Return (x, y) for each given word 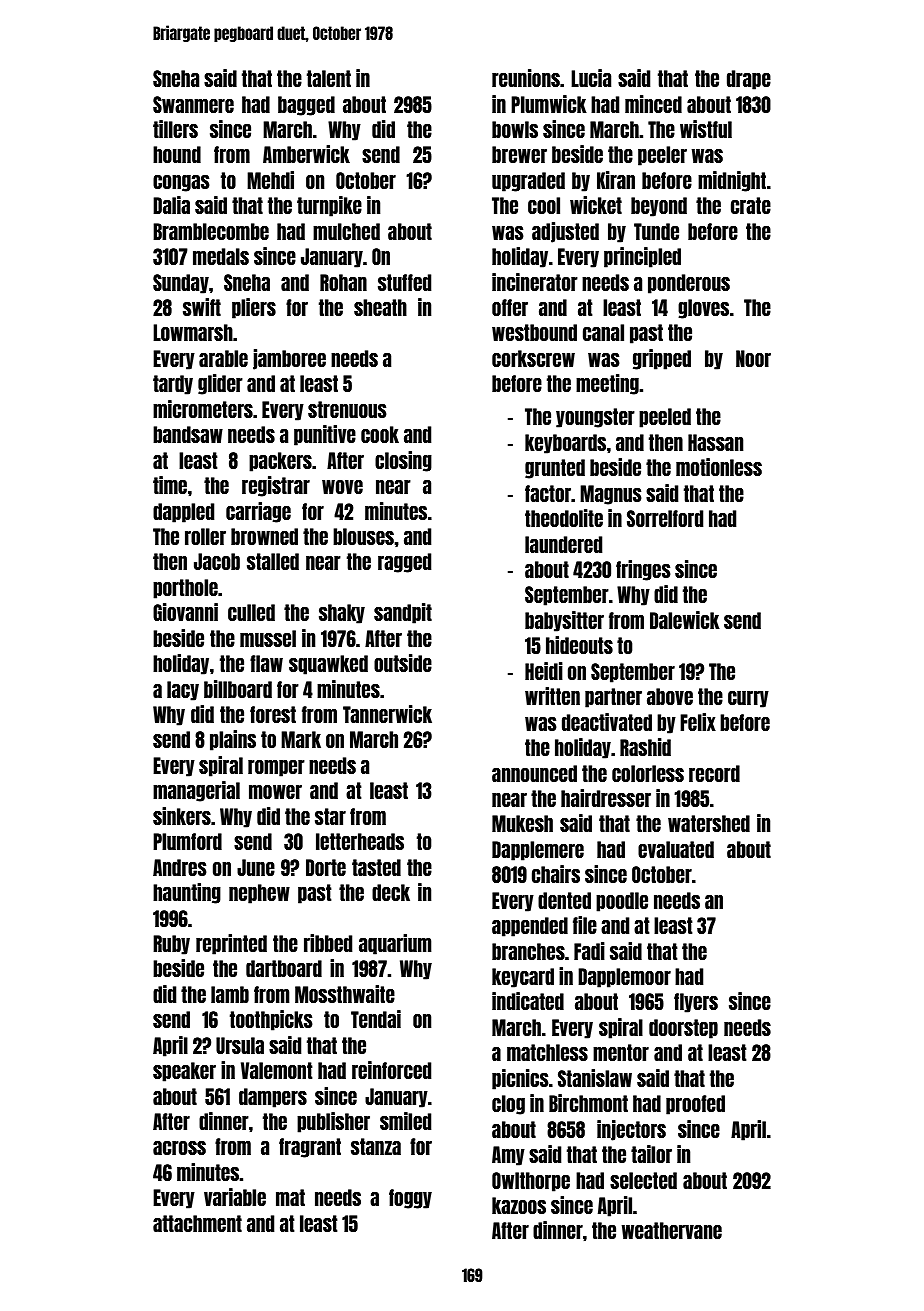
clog (508, 1105)
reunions (526, 78)
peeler (662, 156)
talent (329, 78)
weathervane (672, 1230)
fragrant (310, 1148)
